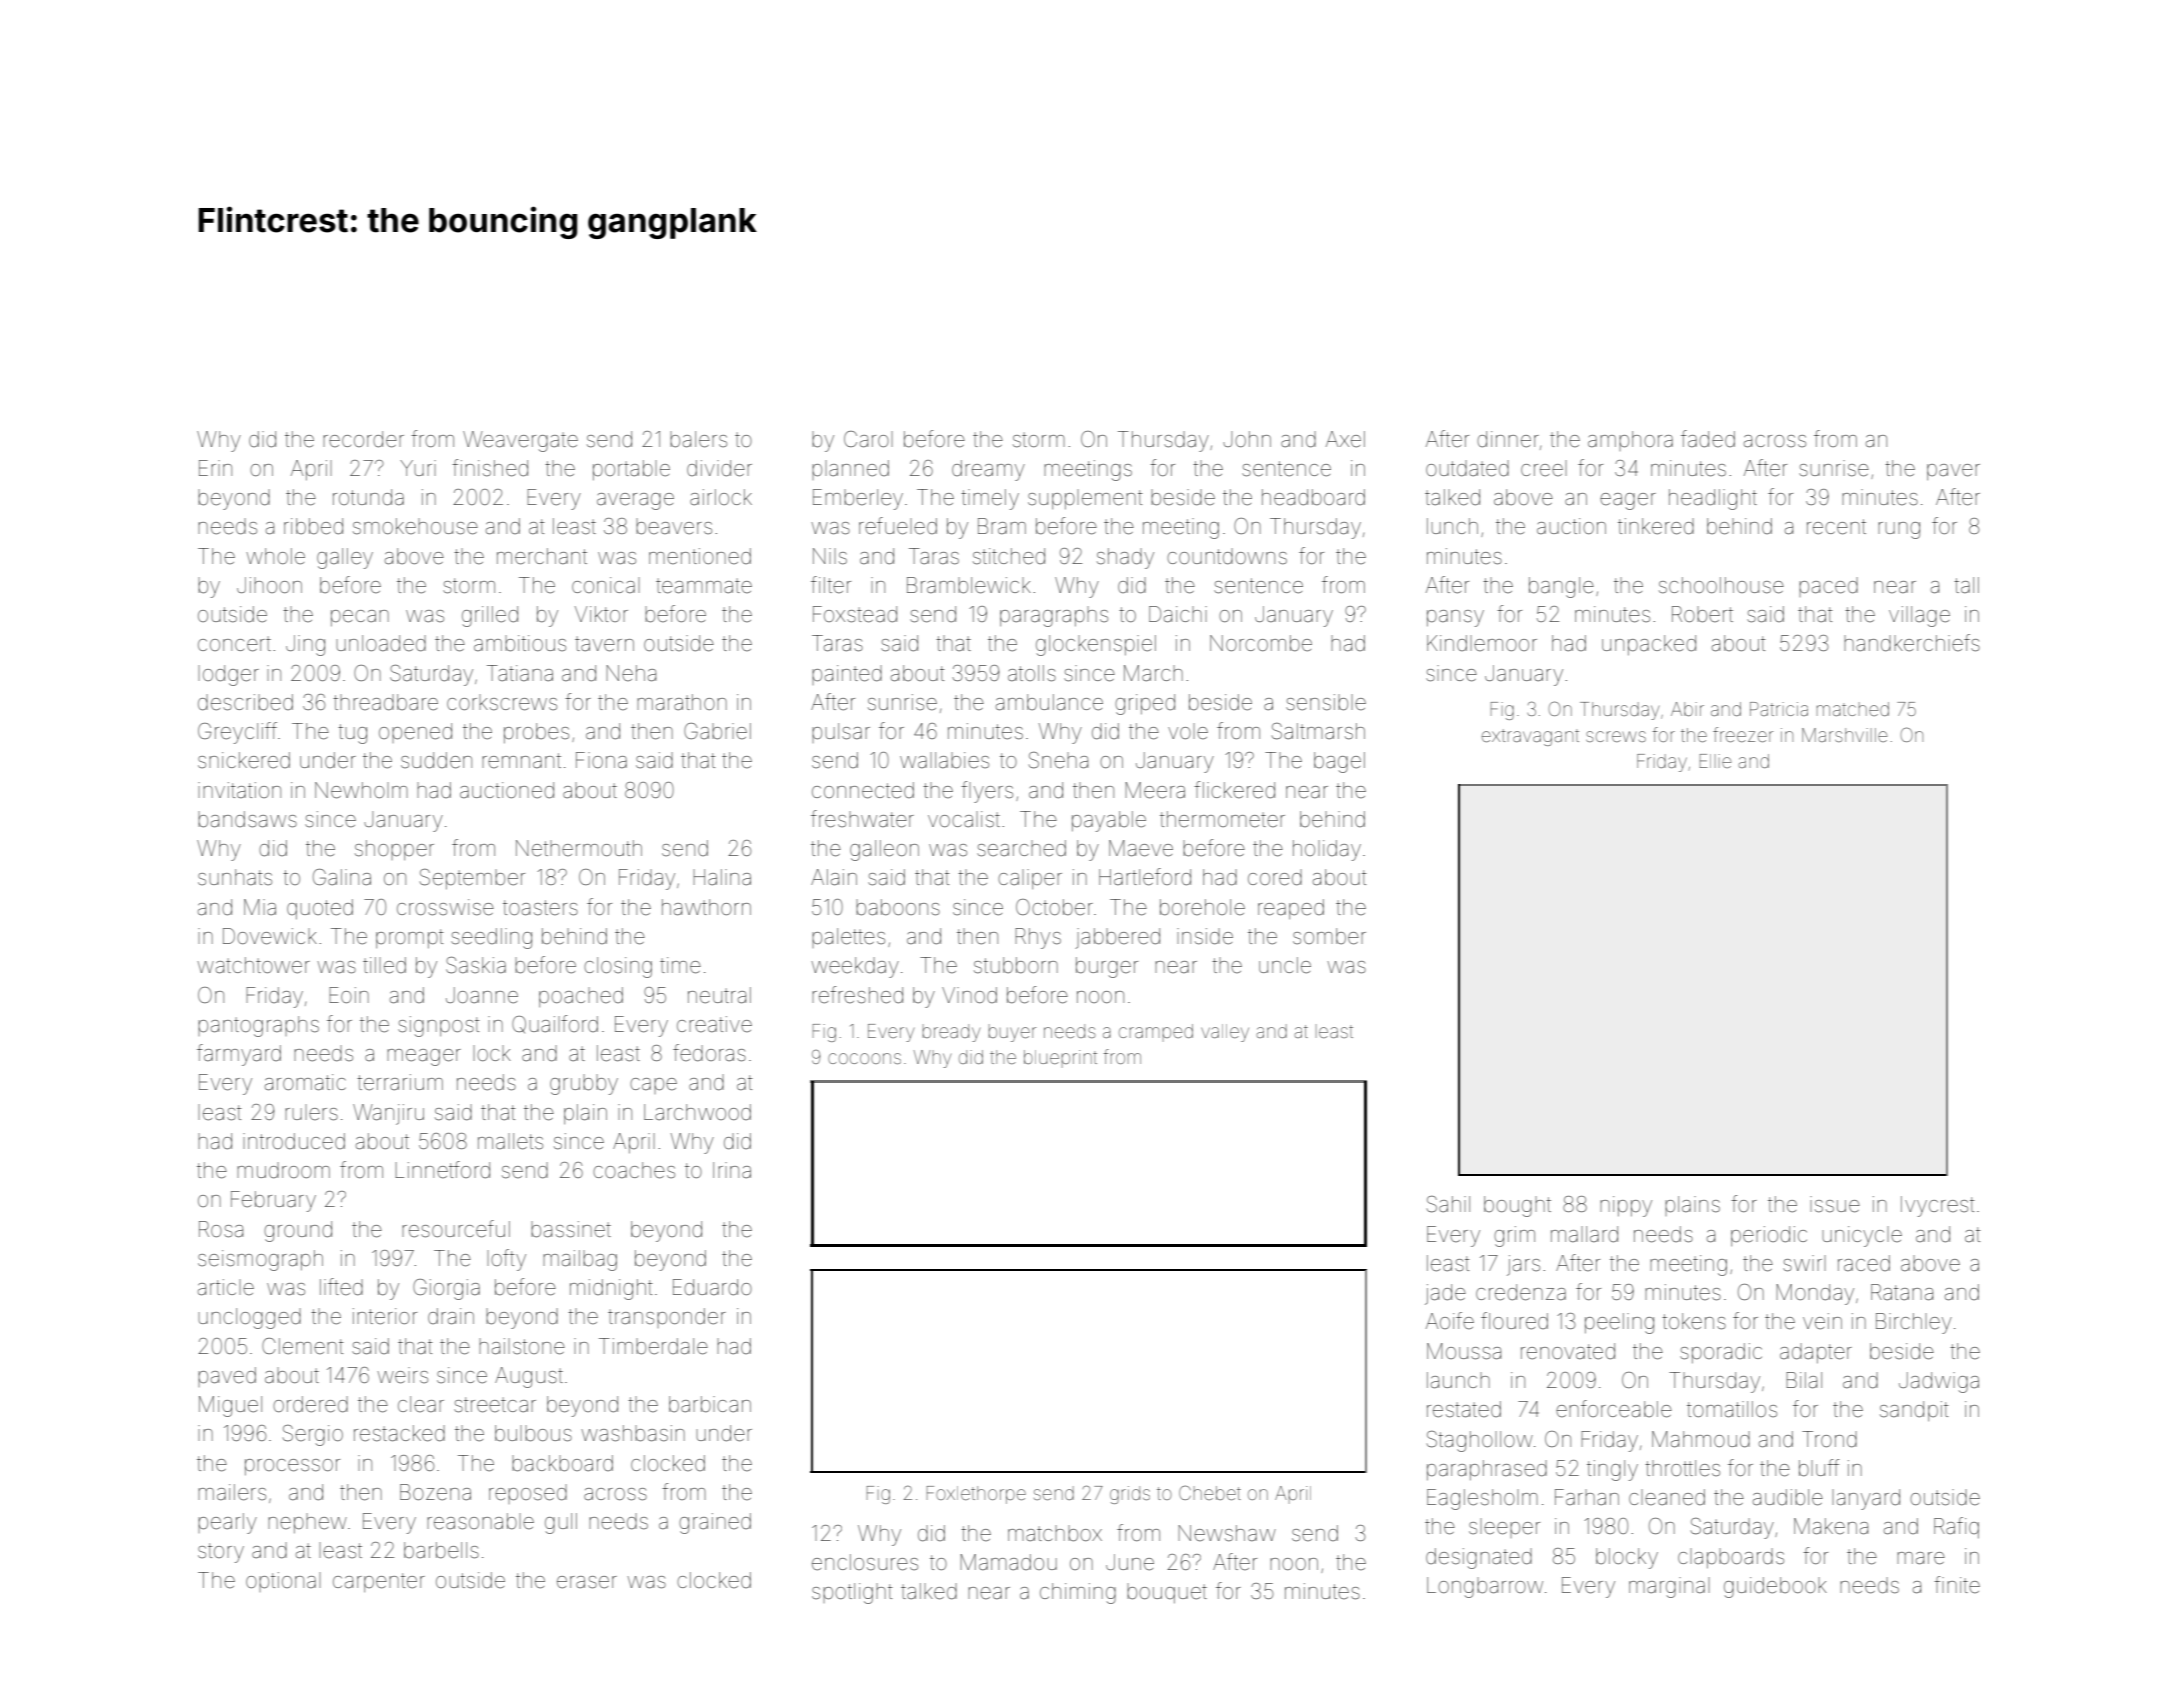 This page has width=2178, height=1683. Describe the element at coordinates (653, 1086) in the page. I see `cape` at that location.
